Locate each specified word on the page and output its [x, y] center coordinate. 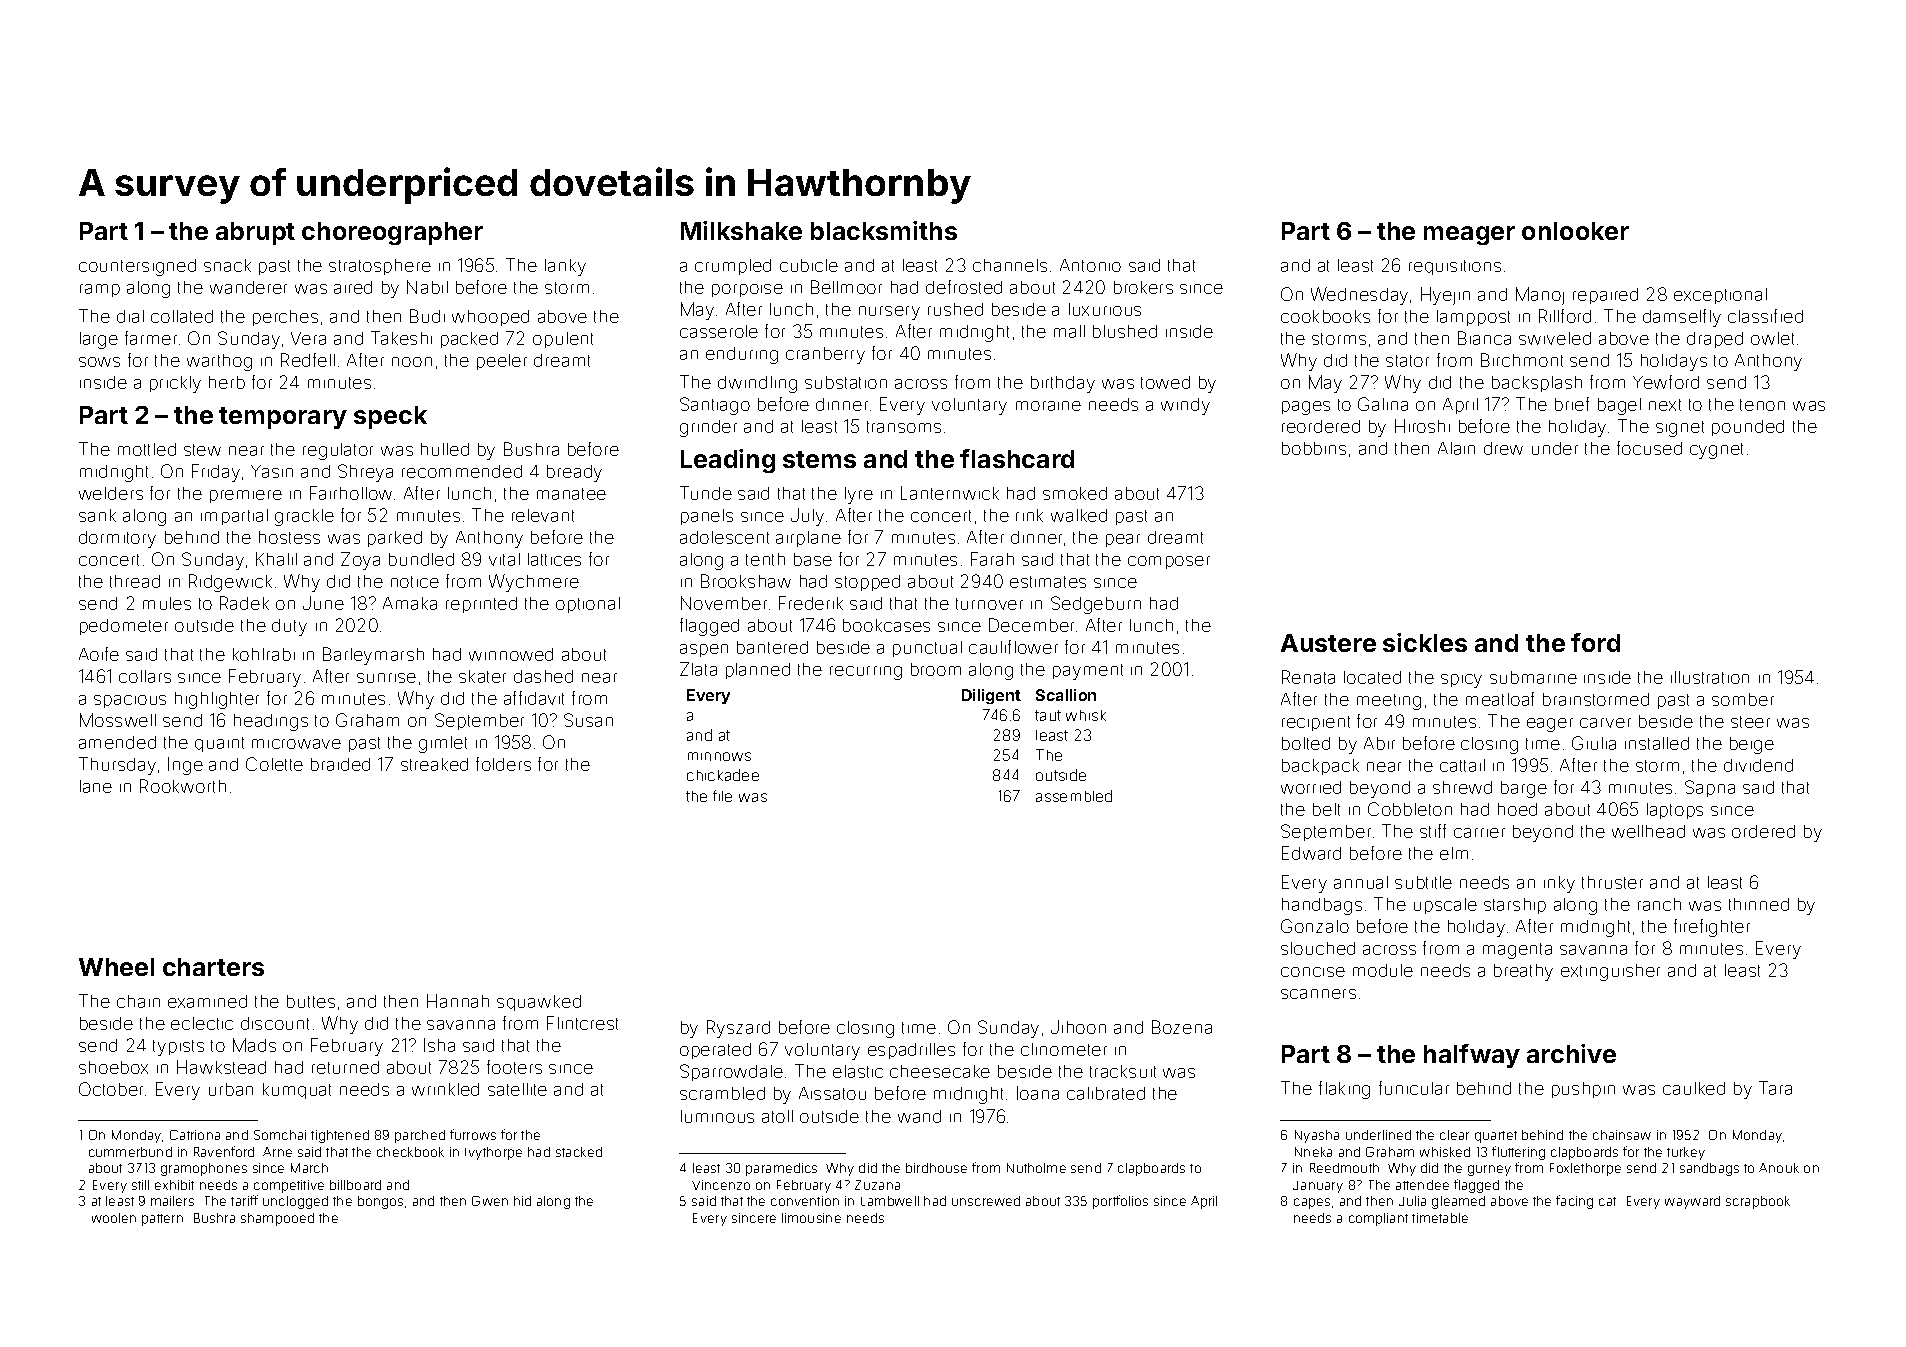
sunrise [386, 678]
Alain [1456, 448]
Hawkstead [221, 1067]
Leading [728, 461]
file [722, 796]
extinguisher [1610, 972]
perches [285, 318]
